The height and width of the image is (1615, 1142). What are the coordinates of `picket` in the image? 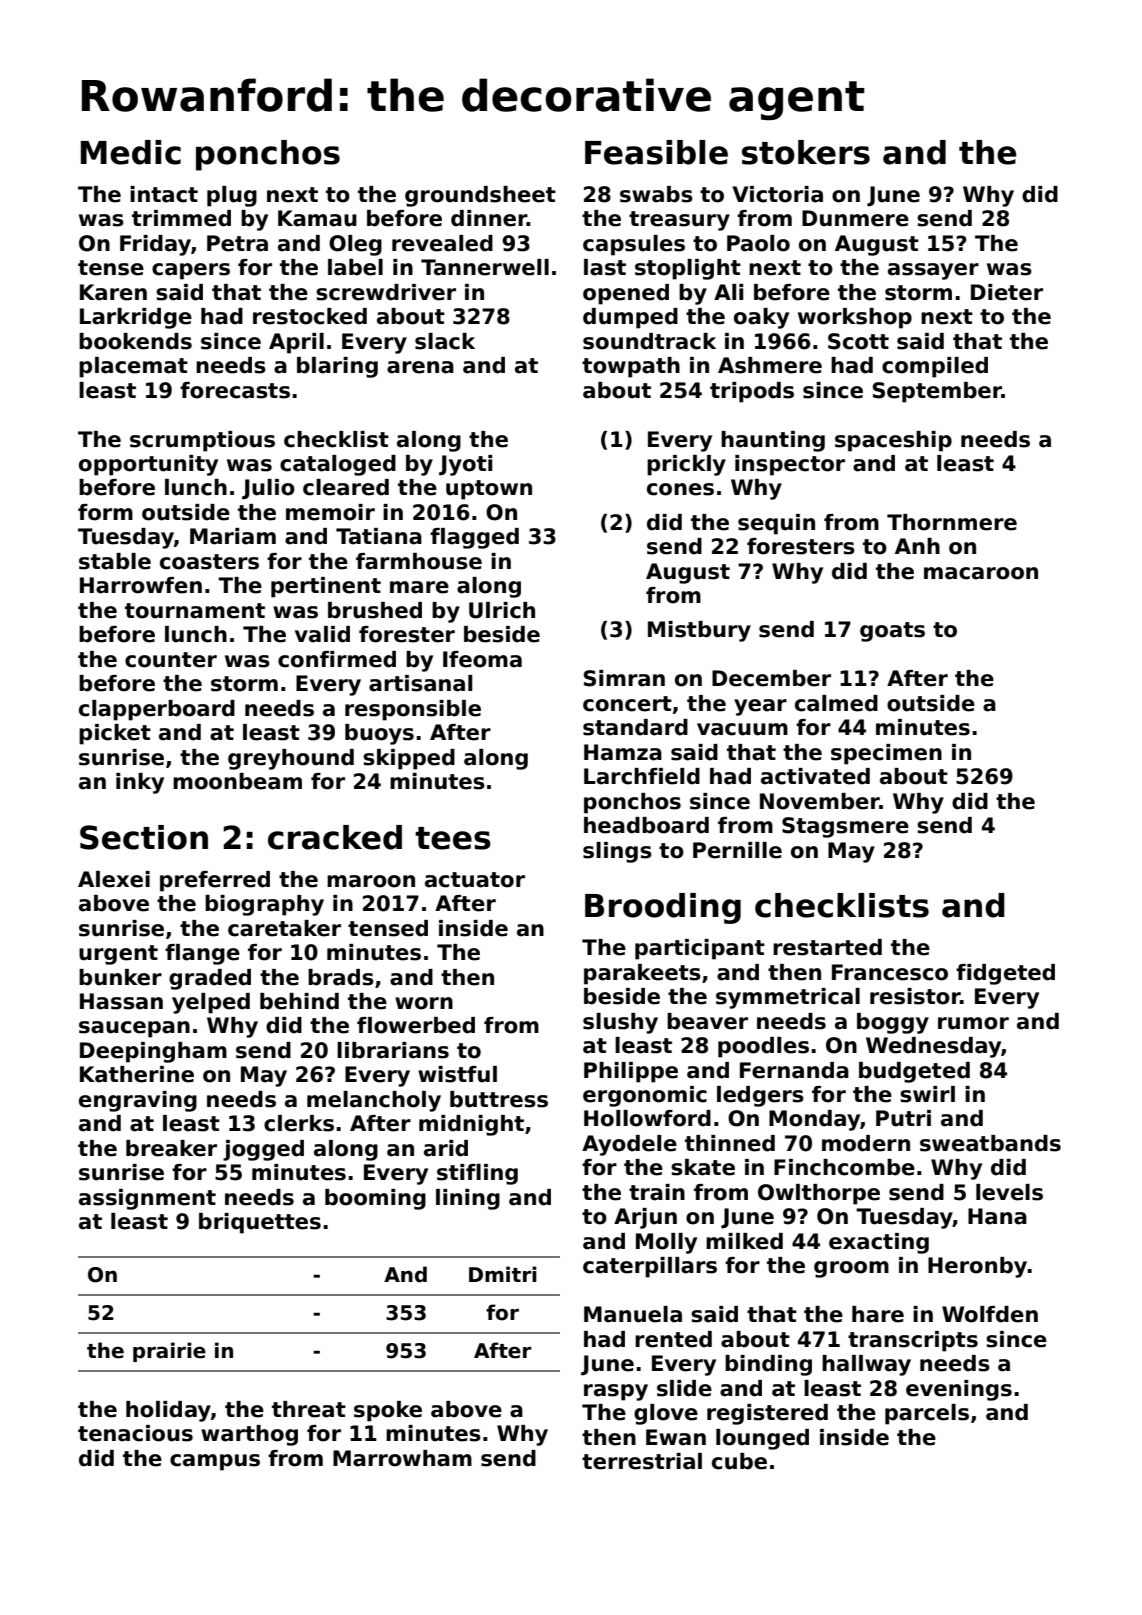 It's located at (115, 734).
